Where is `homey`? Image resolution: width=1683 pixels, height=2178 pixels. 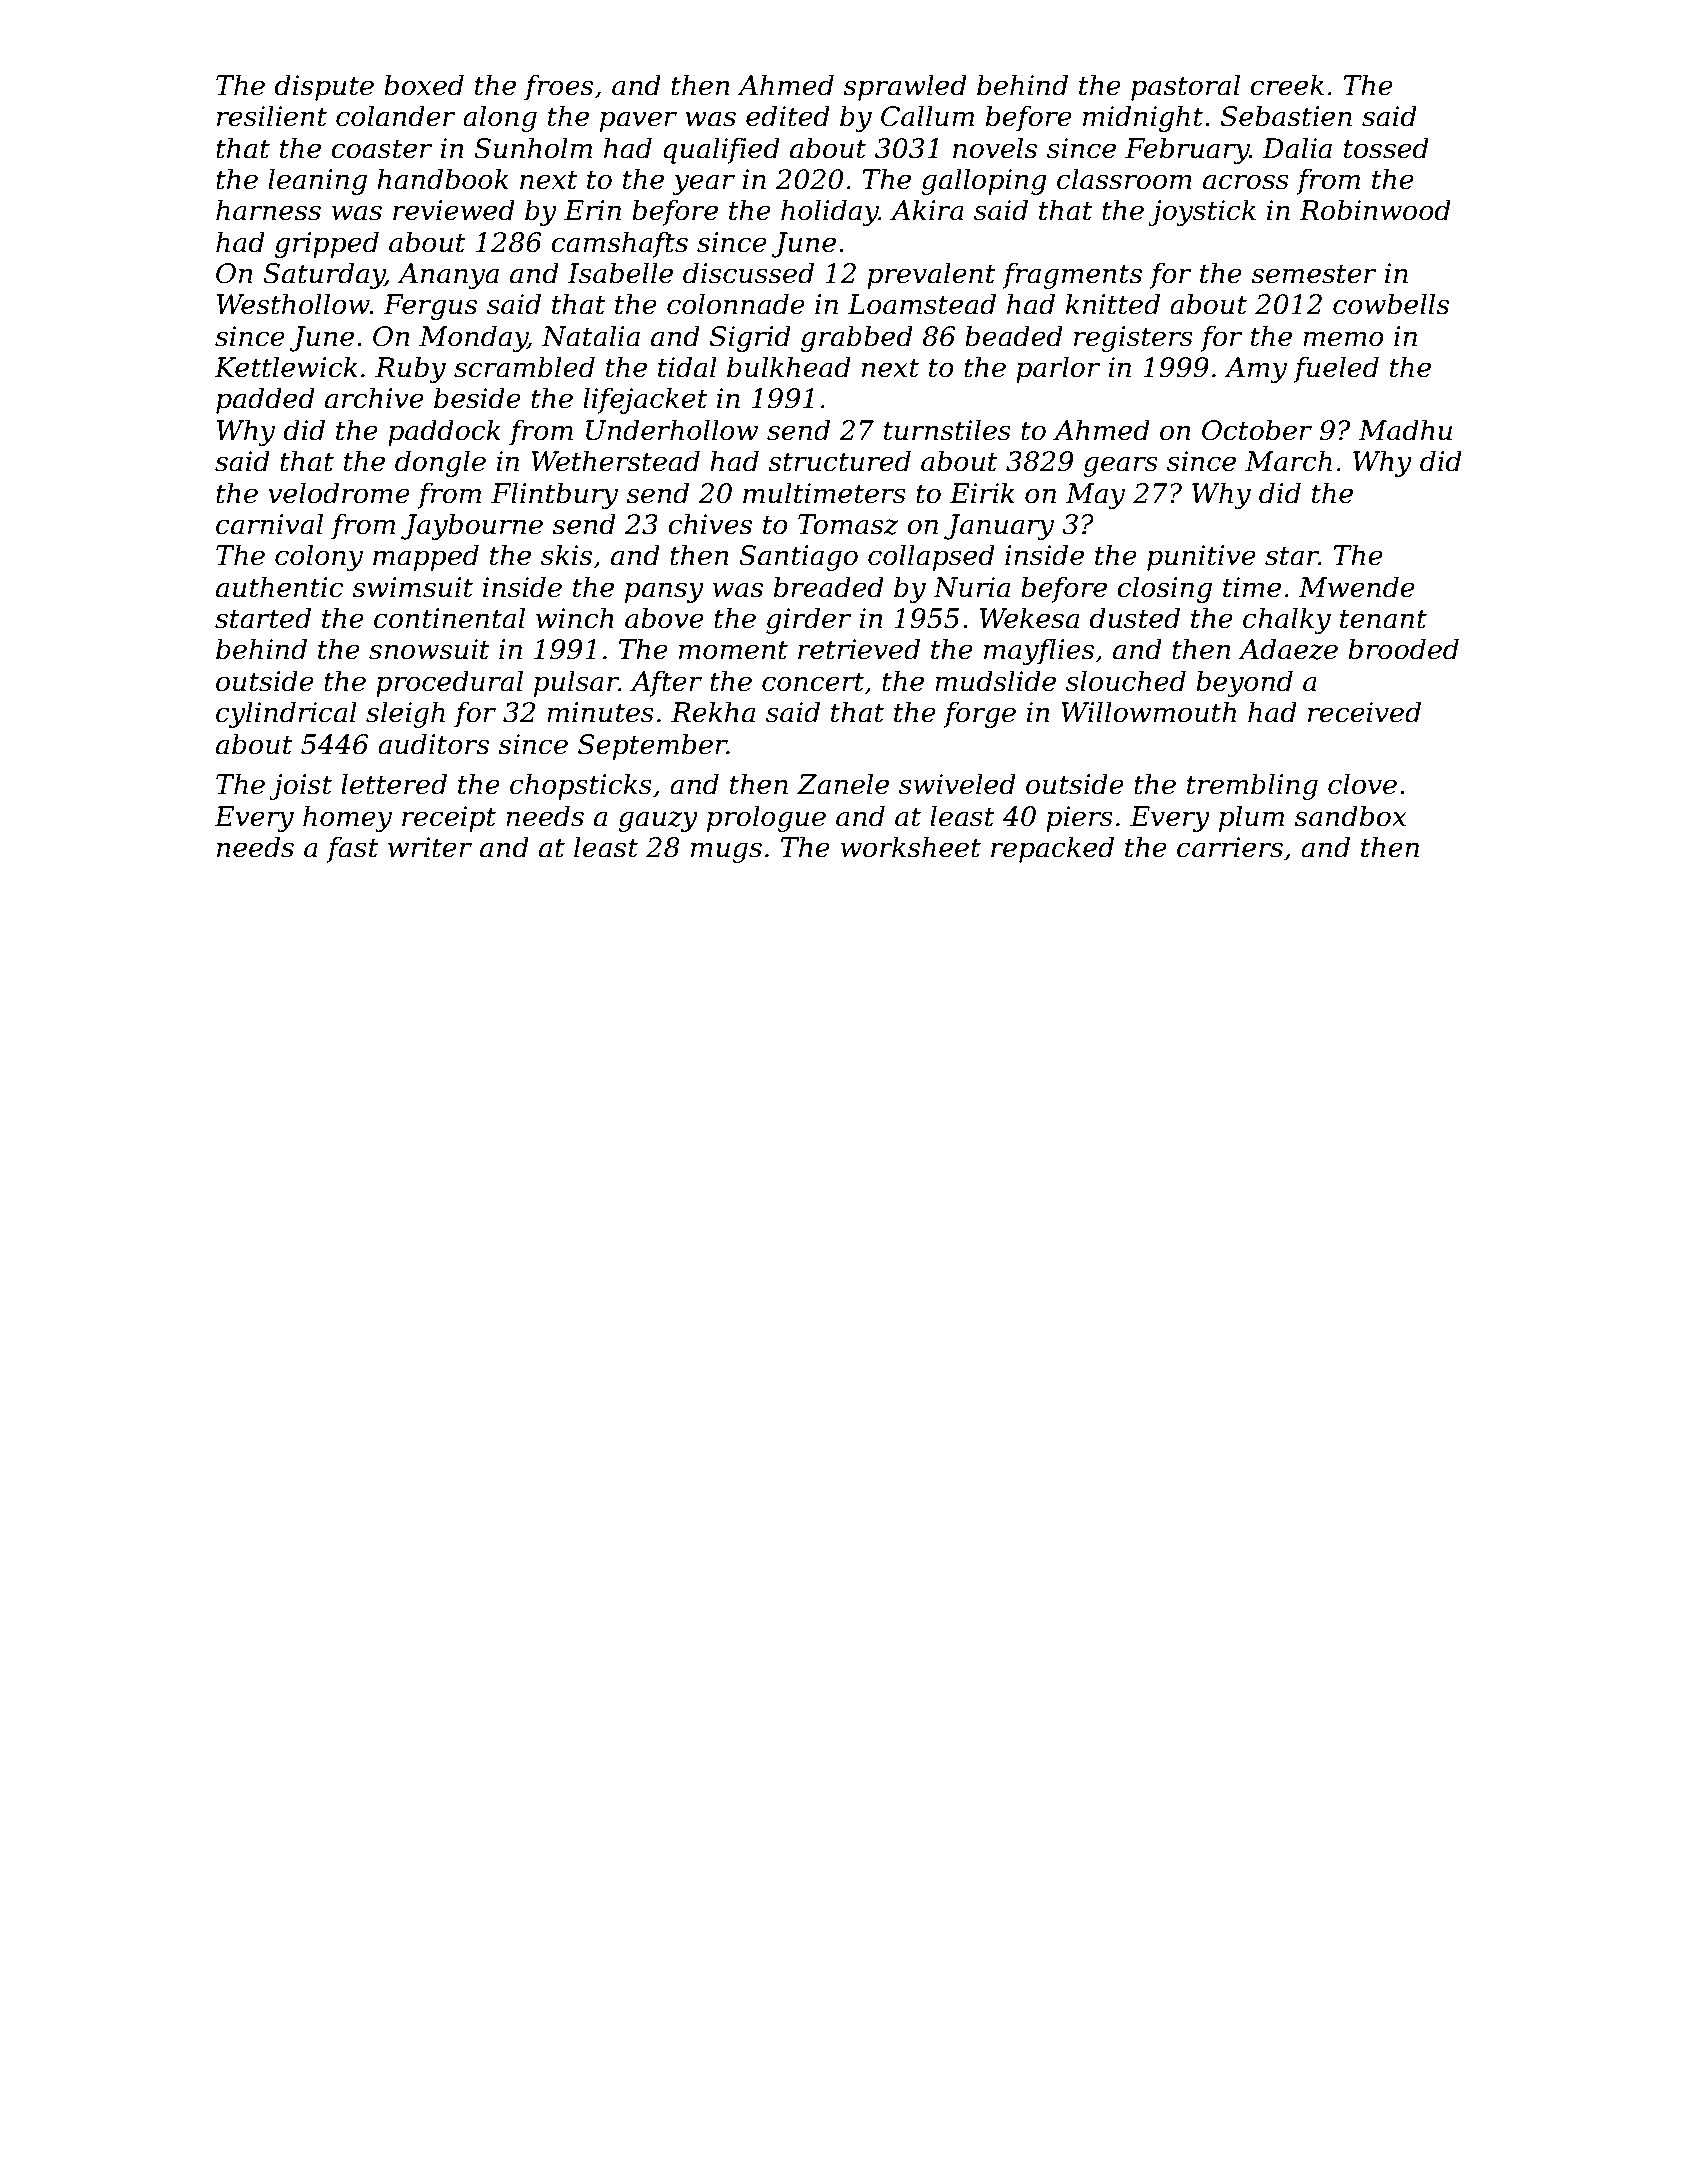 homey is located at coordinates (347, 818).
